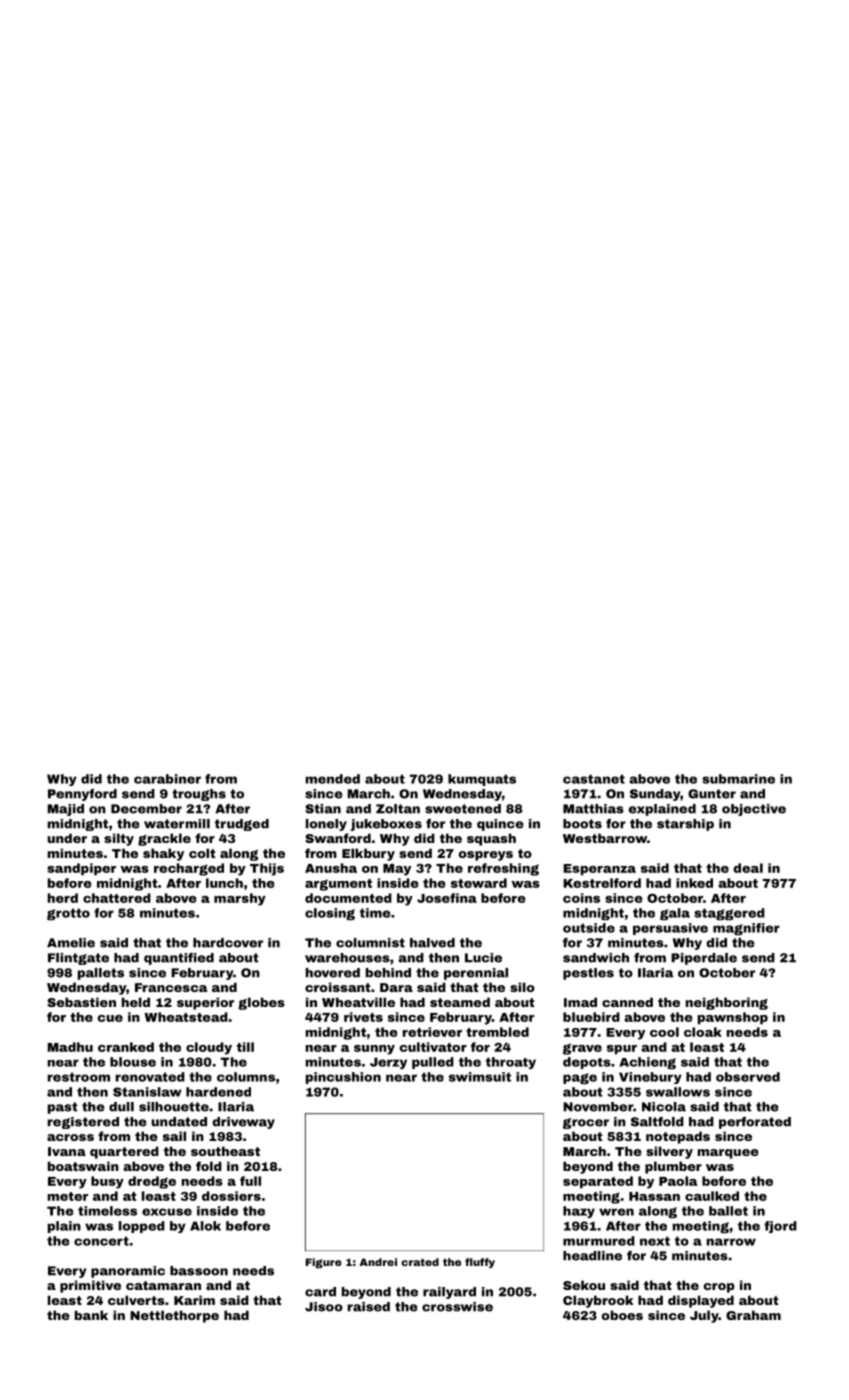 This document has height=1400, width=849. I want to click on carabiner, so click(167, 779).
